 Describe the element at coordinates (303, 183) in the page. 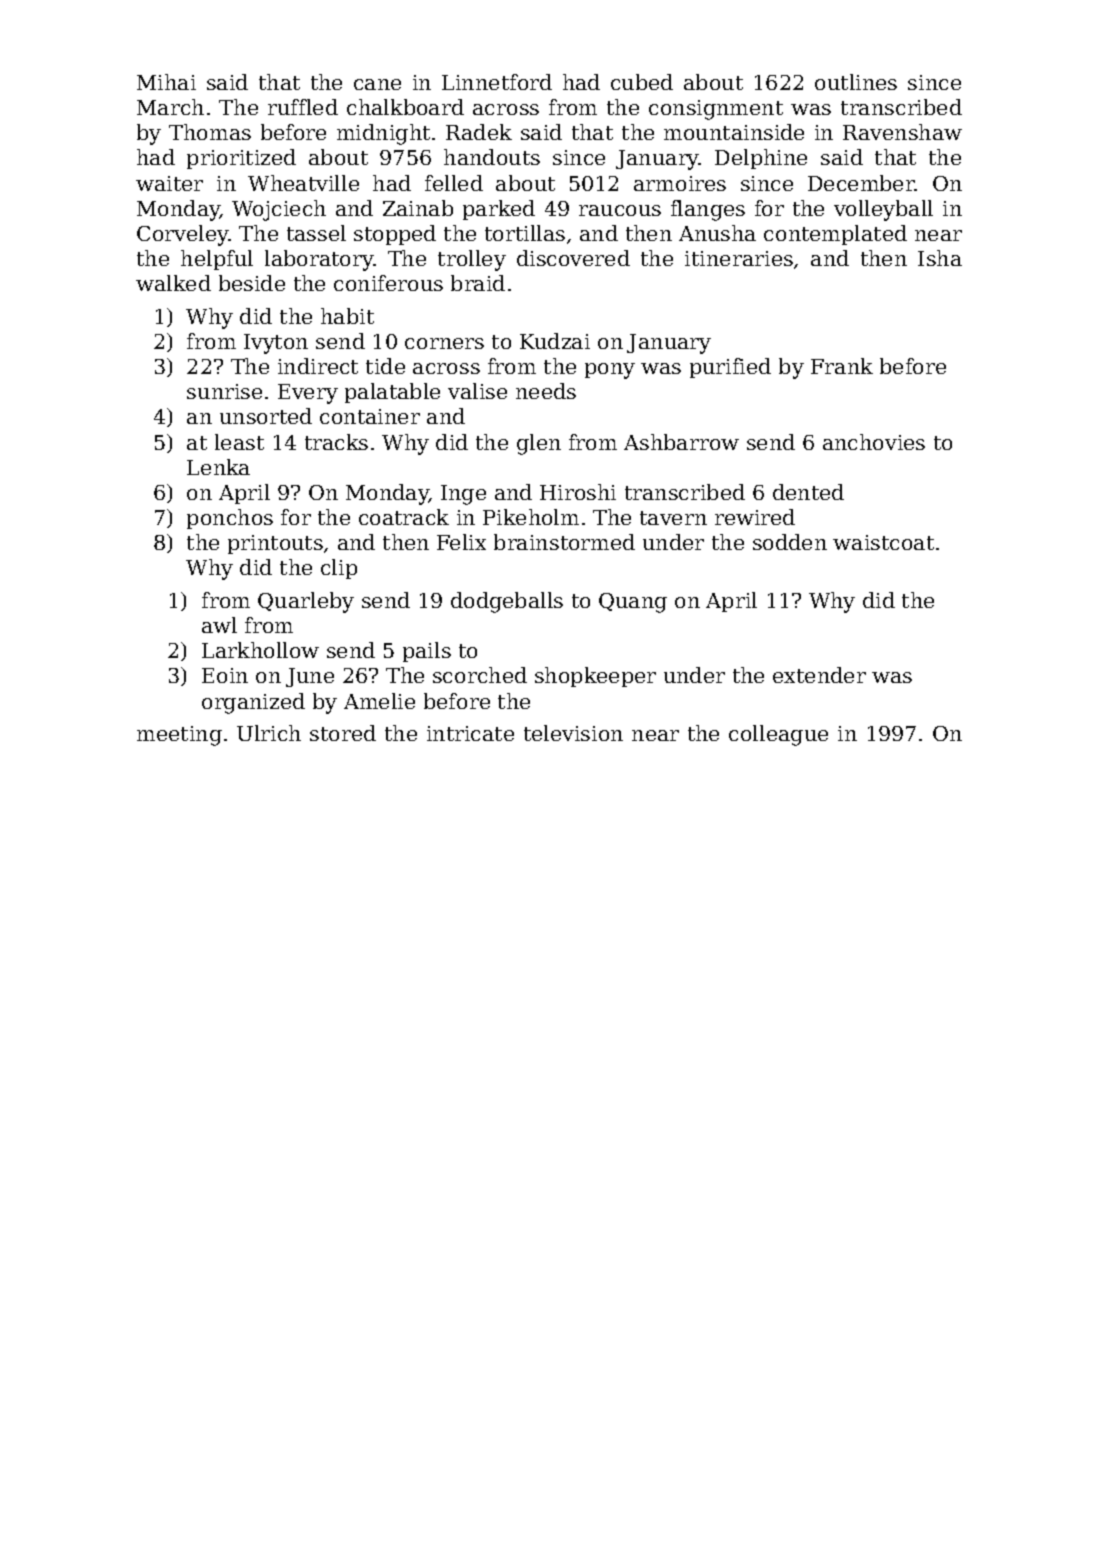

I see `Wheatville` at that location.
